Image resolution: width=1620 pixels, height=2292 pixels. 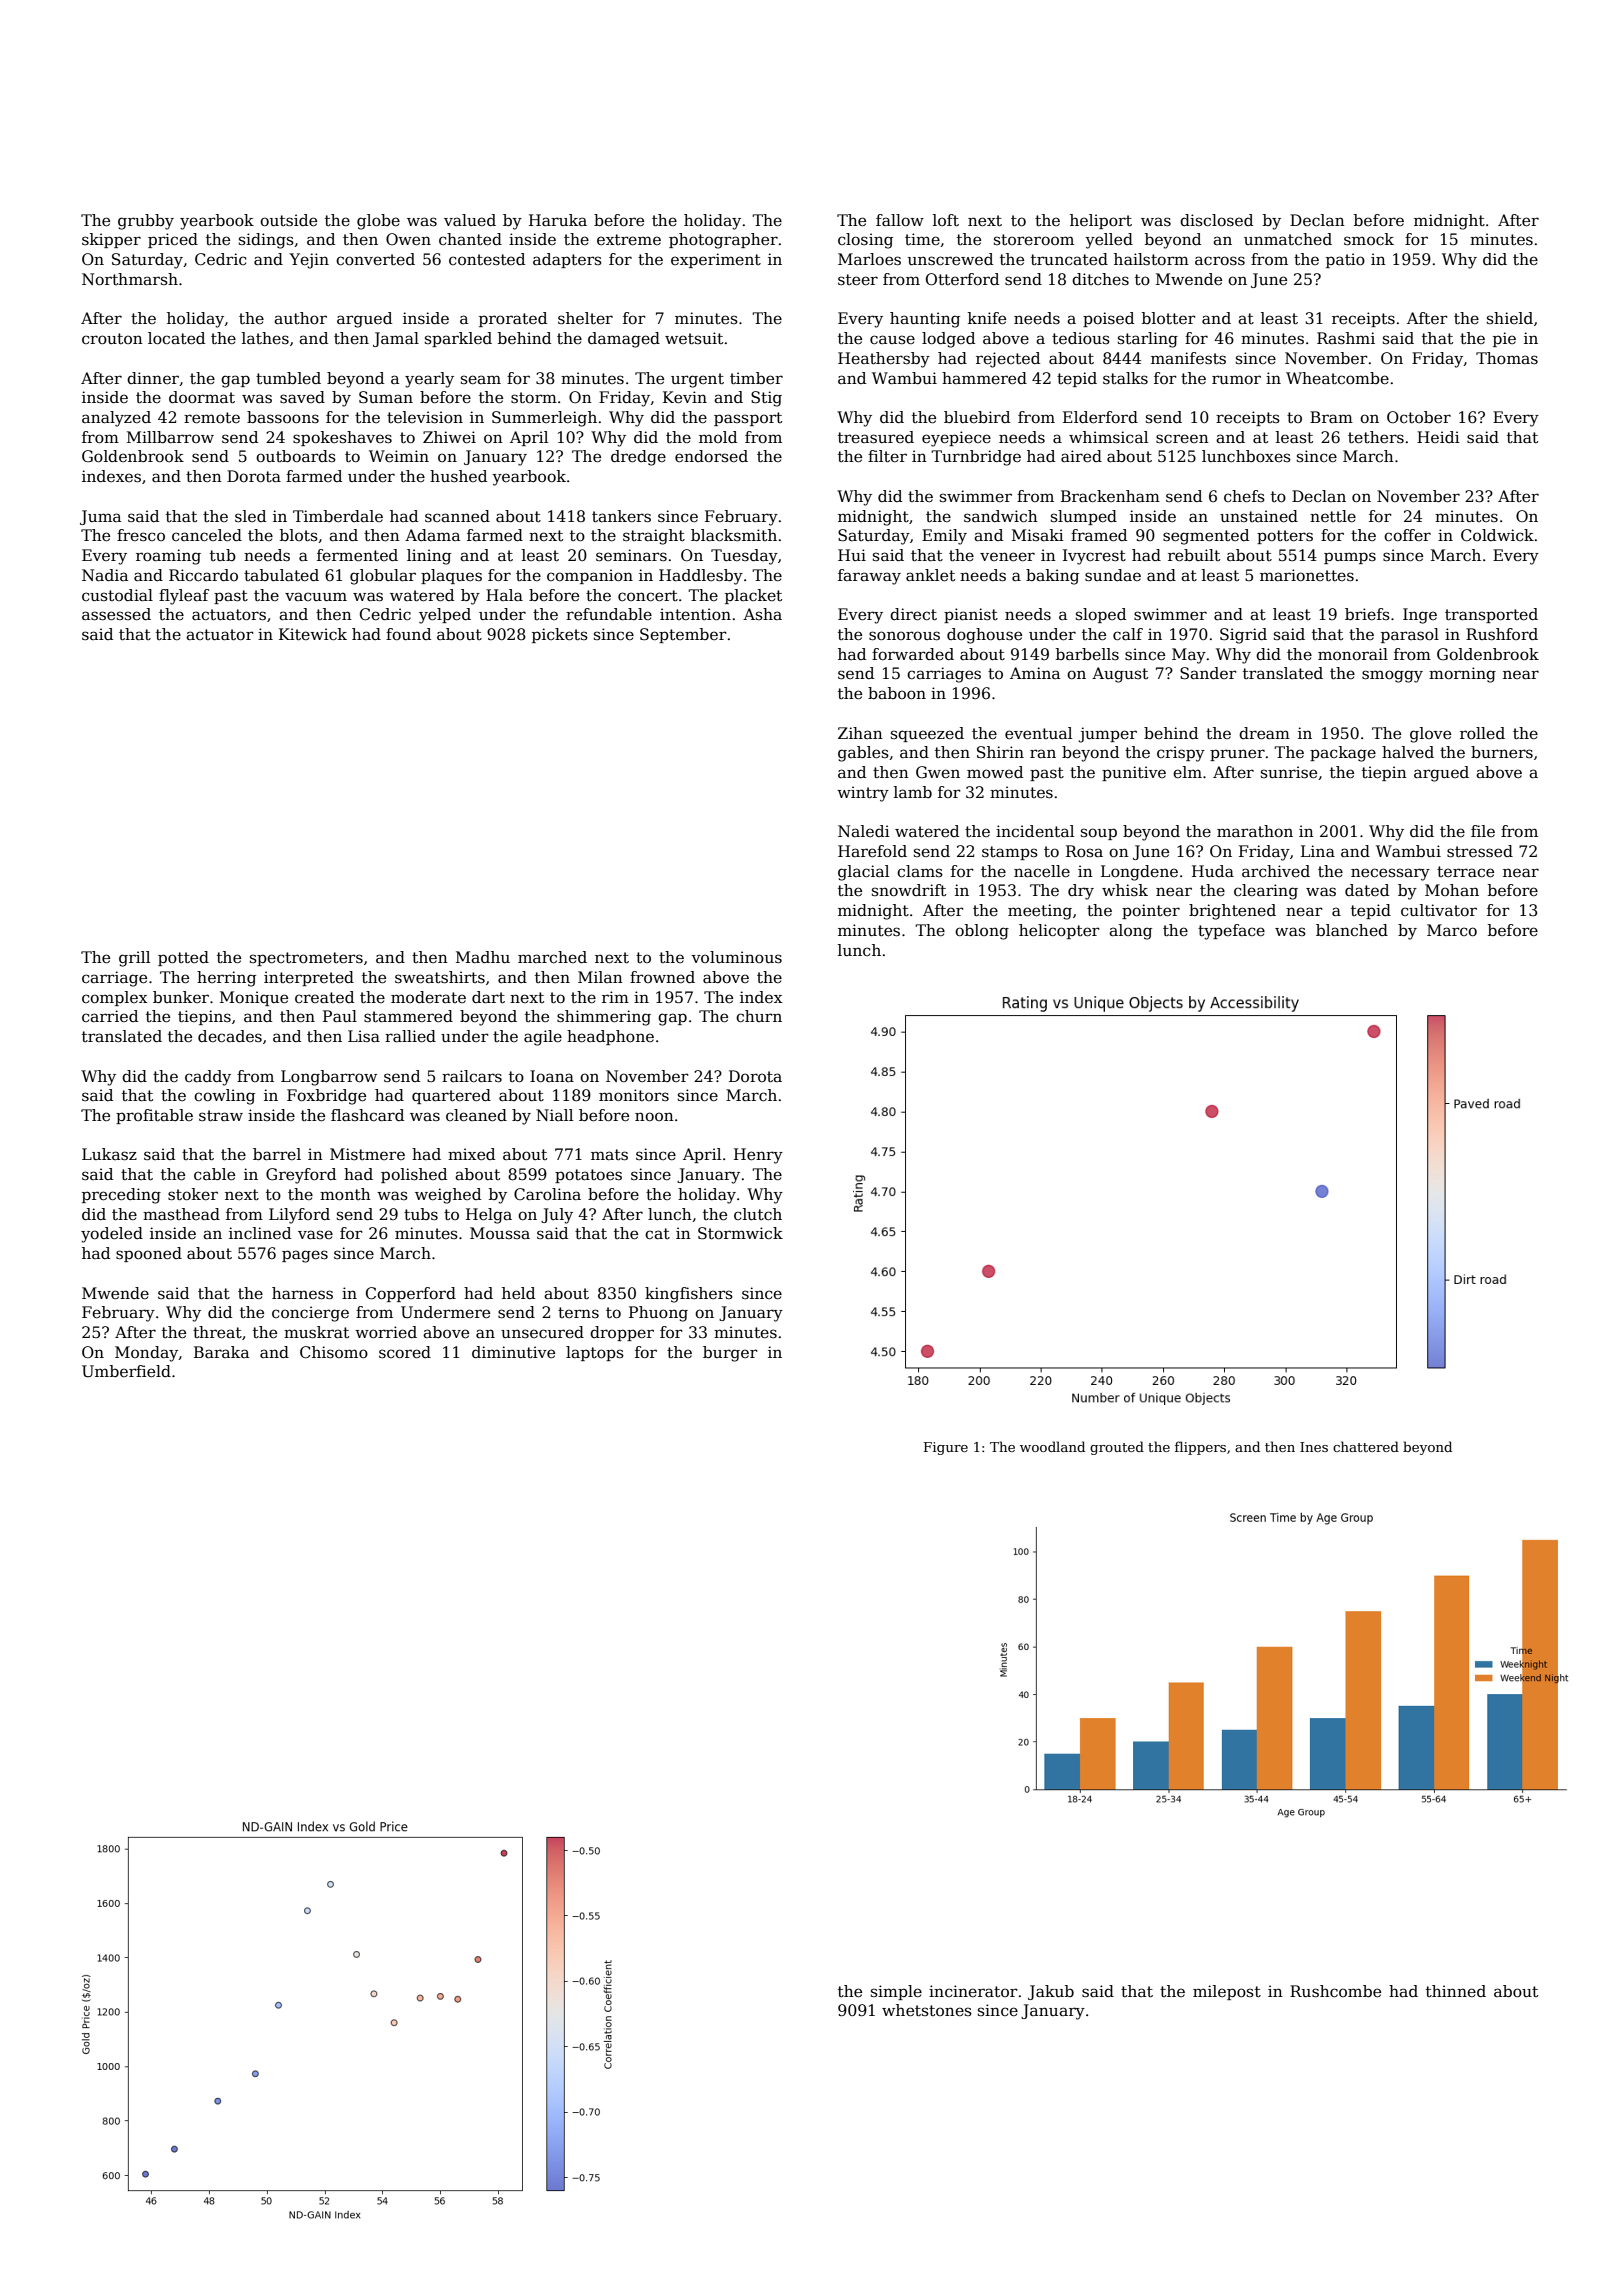 What do you see at coordinates (758, 1214) in the image?
I see `clutch` at bounding box center [758, 1214].
